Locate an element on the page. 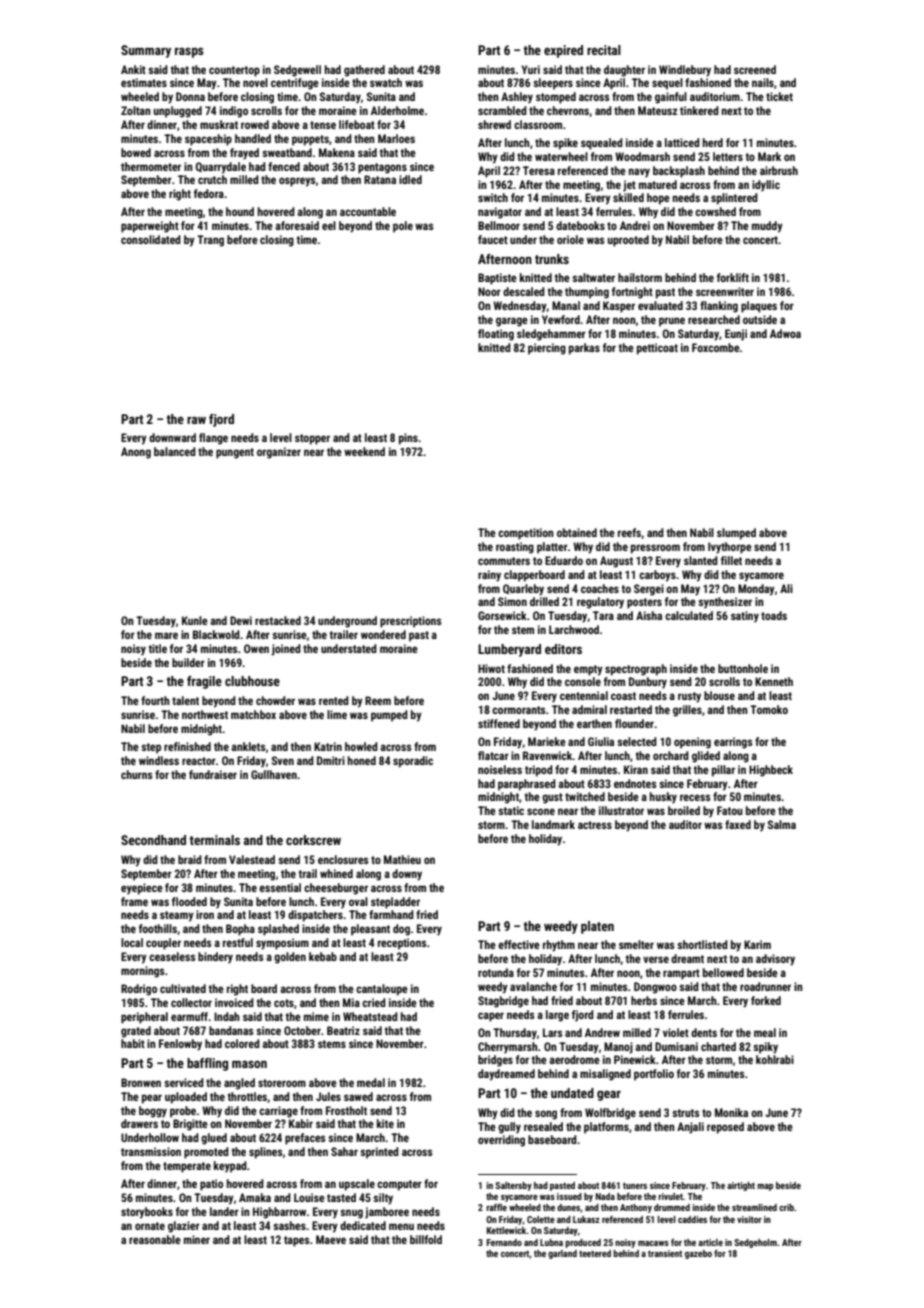 The image size is (924, 1308). golden is located at coordinates (290, 958).
